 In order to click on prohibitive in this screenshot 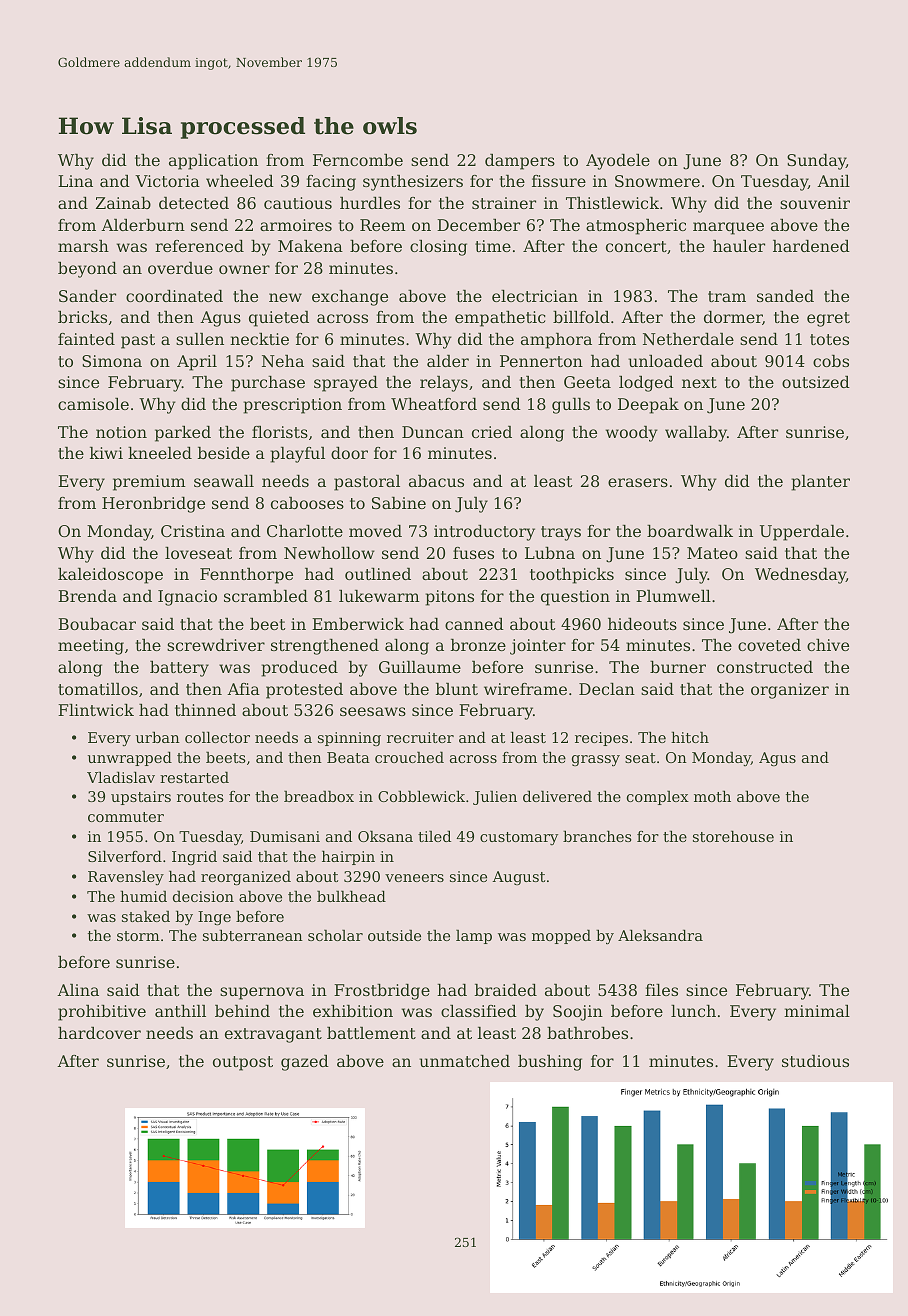, I will do `click(102, 1013)`.
